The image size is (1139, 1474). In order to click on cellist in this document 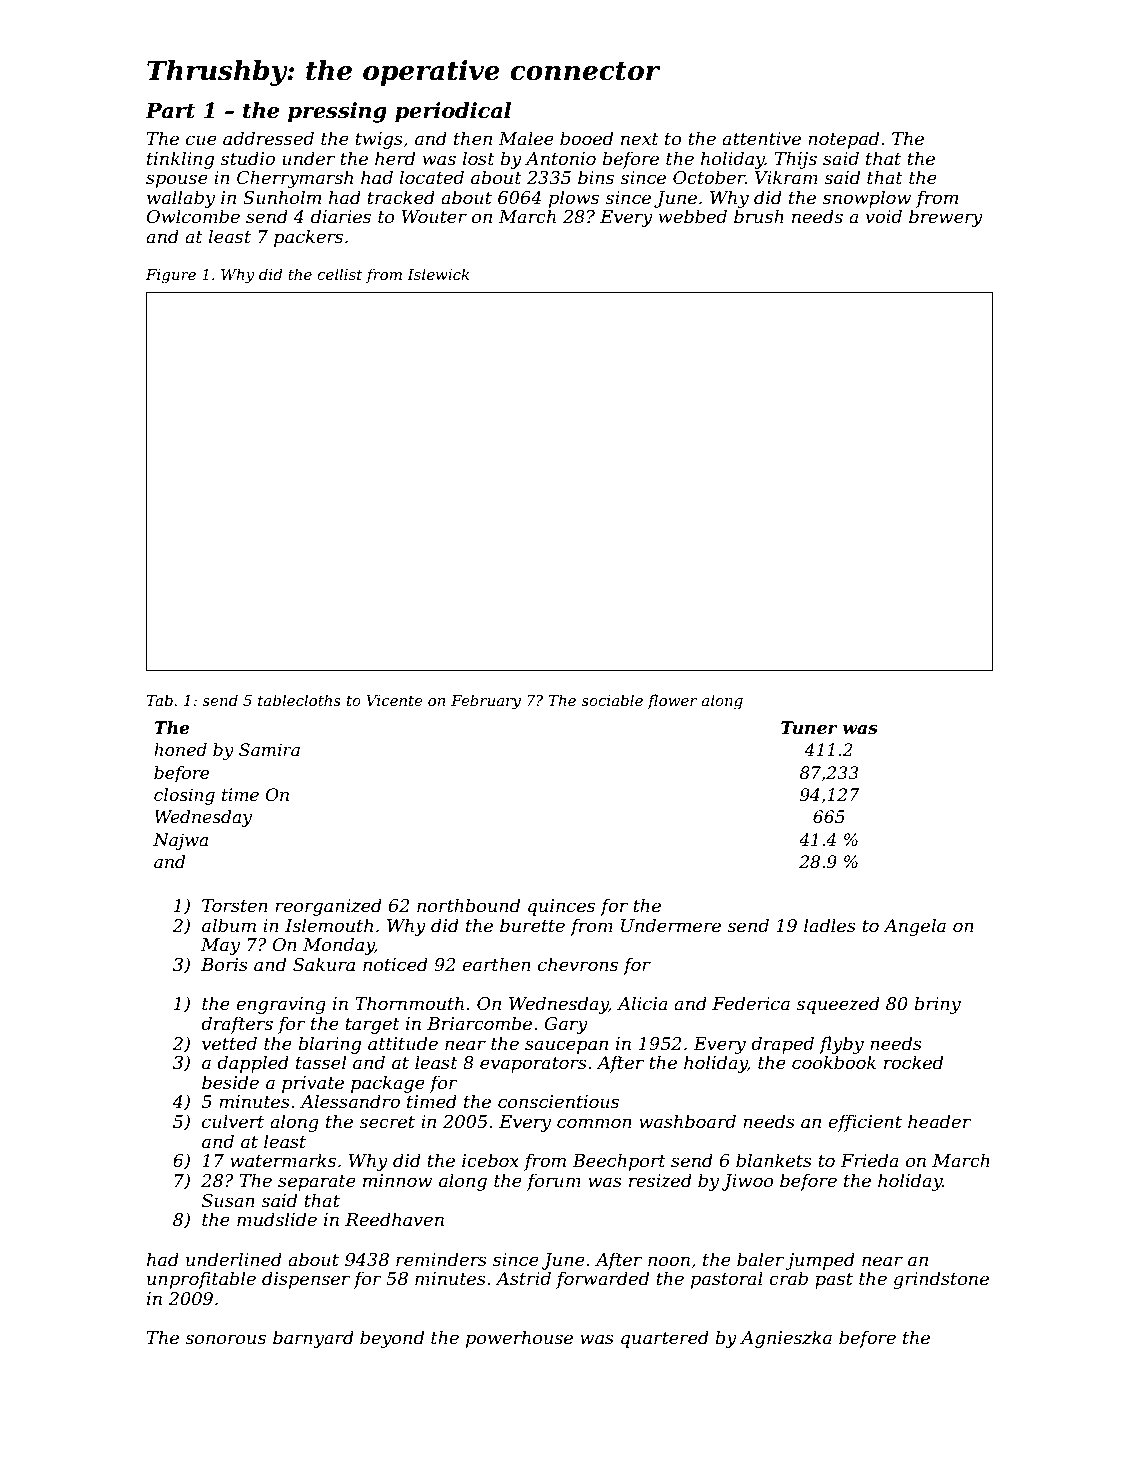, I will do `click(340, 274)`.
